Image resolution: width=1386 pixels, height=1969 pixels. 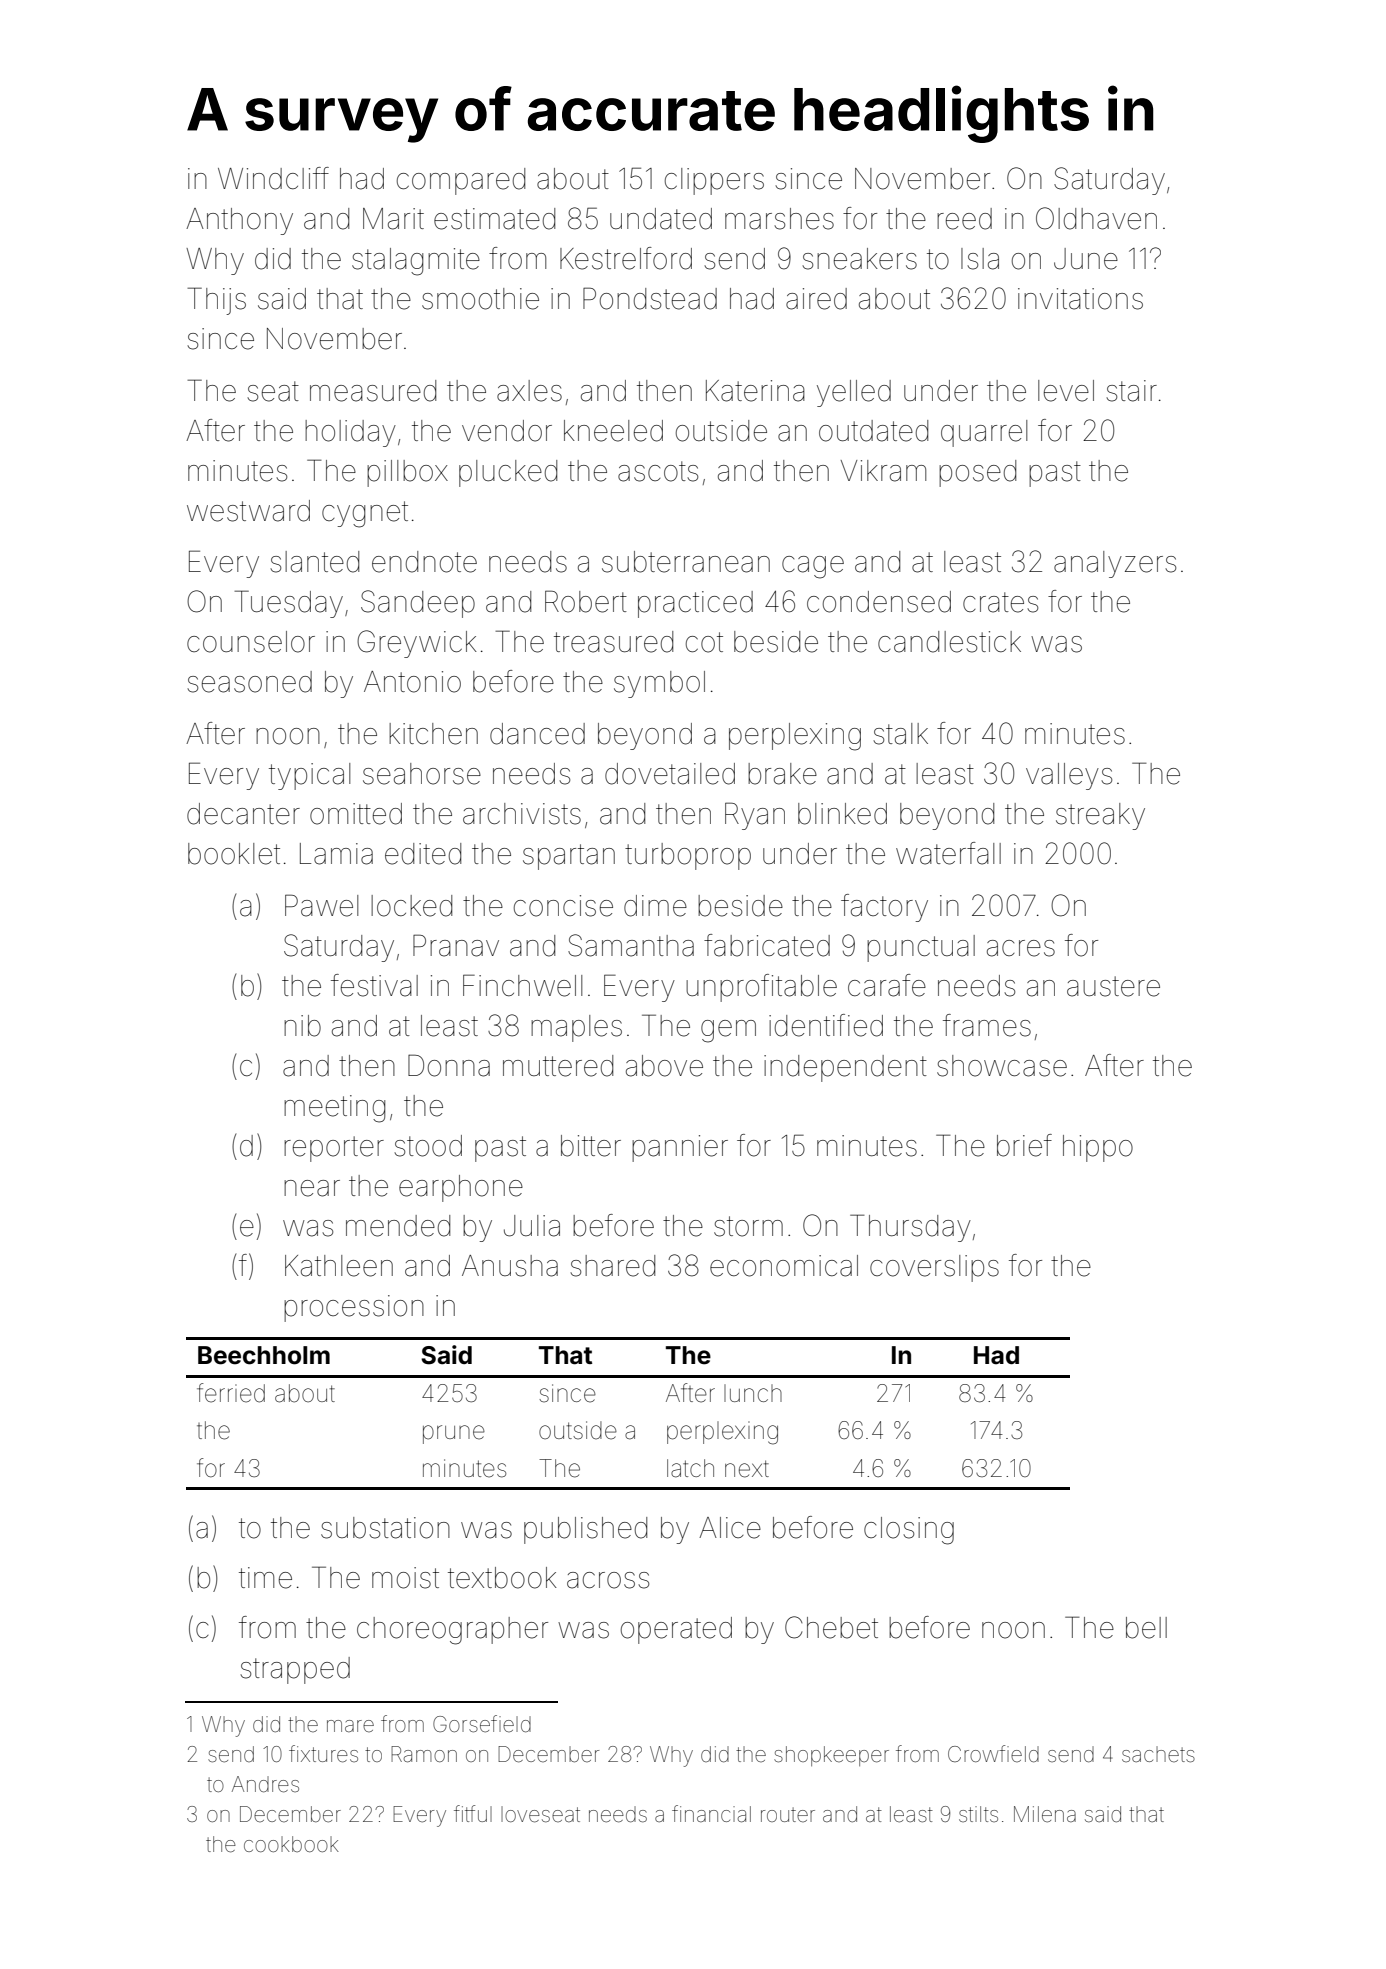 I want to click on closing, so click(x=909, y=1531).
